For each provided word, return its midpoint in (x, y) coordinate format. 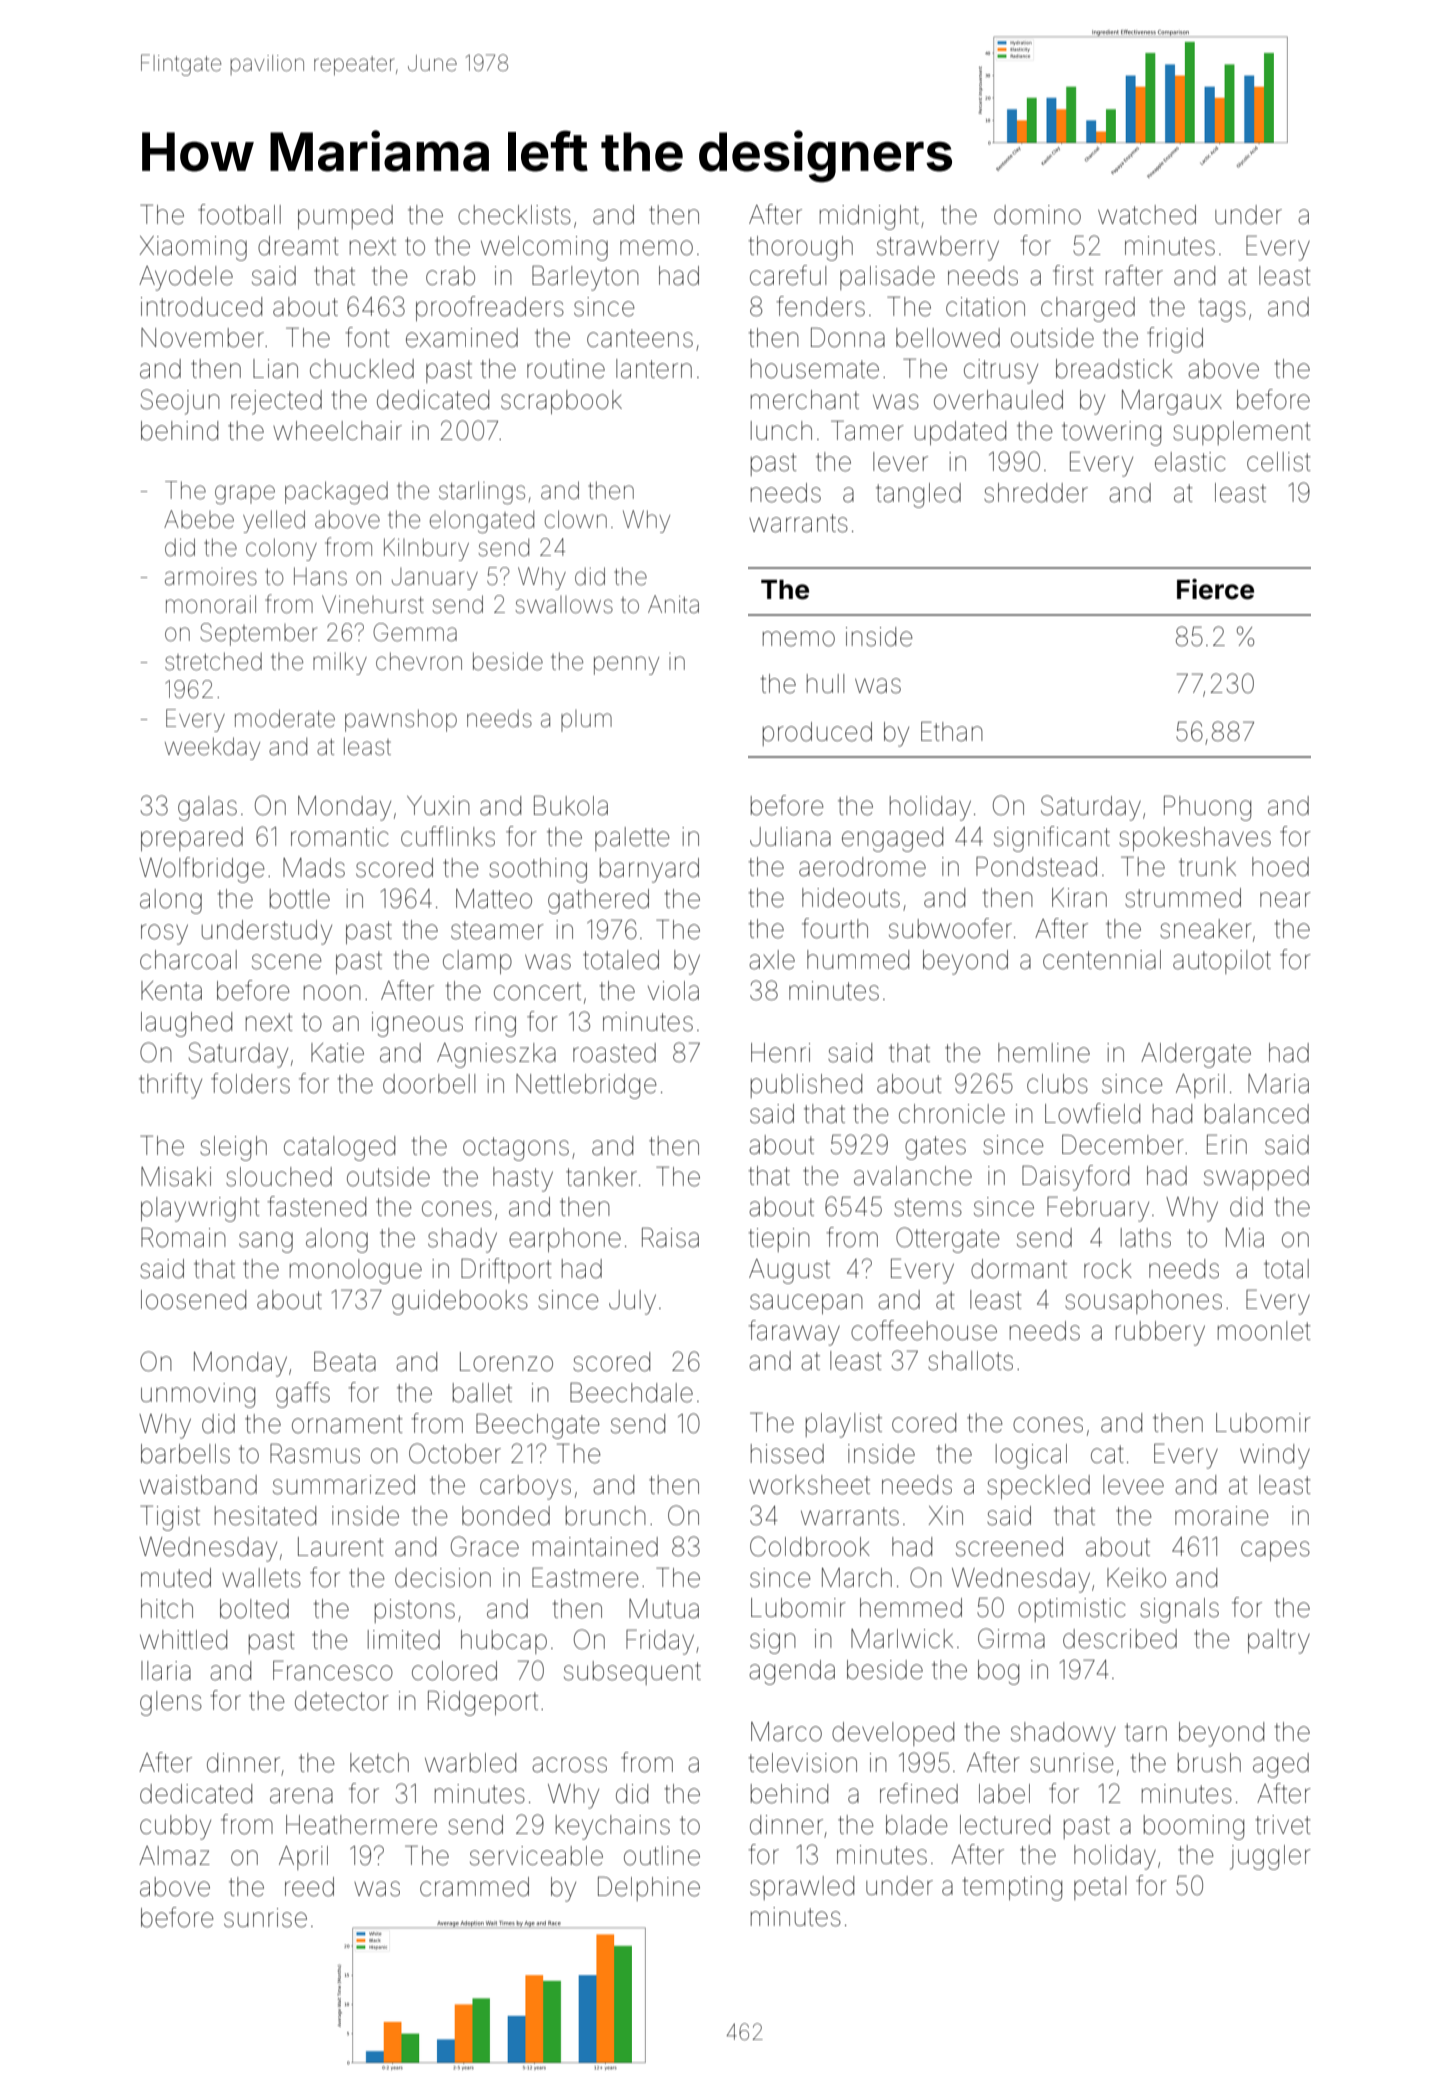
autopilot (1222, 962)
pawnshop (401, 720)
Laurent (341, 1547)
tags (1222, 310)
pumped (345, 217)
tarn (1146, 1732)
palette (632, 839)
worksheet (809, 1485)
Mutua (664, 1609)
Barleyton (585, 278)
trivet (1283, 1825)
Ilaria (166, 1671)
